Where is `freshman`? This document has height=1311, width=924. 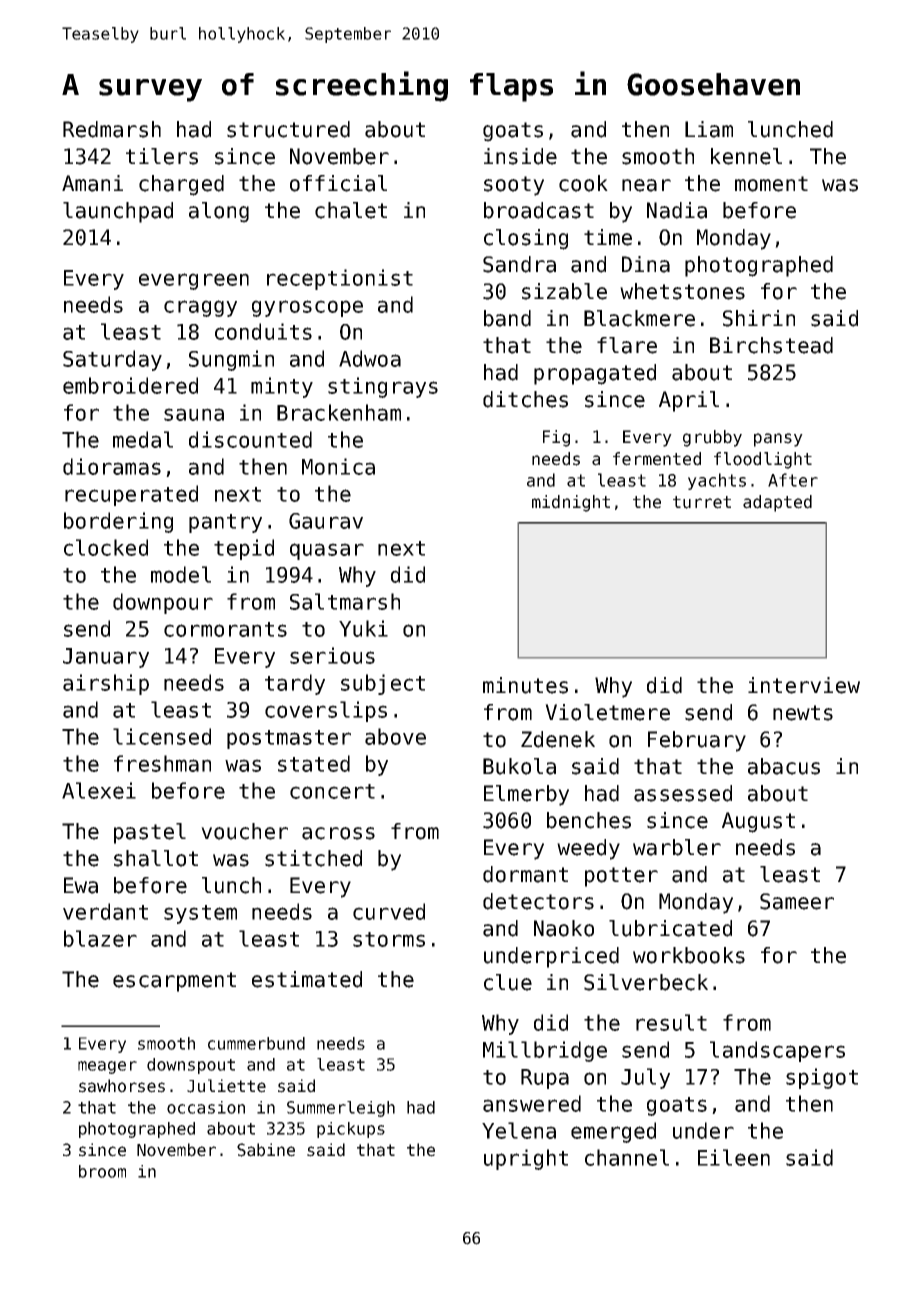 freshman is located at coordinates (162, 763).
